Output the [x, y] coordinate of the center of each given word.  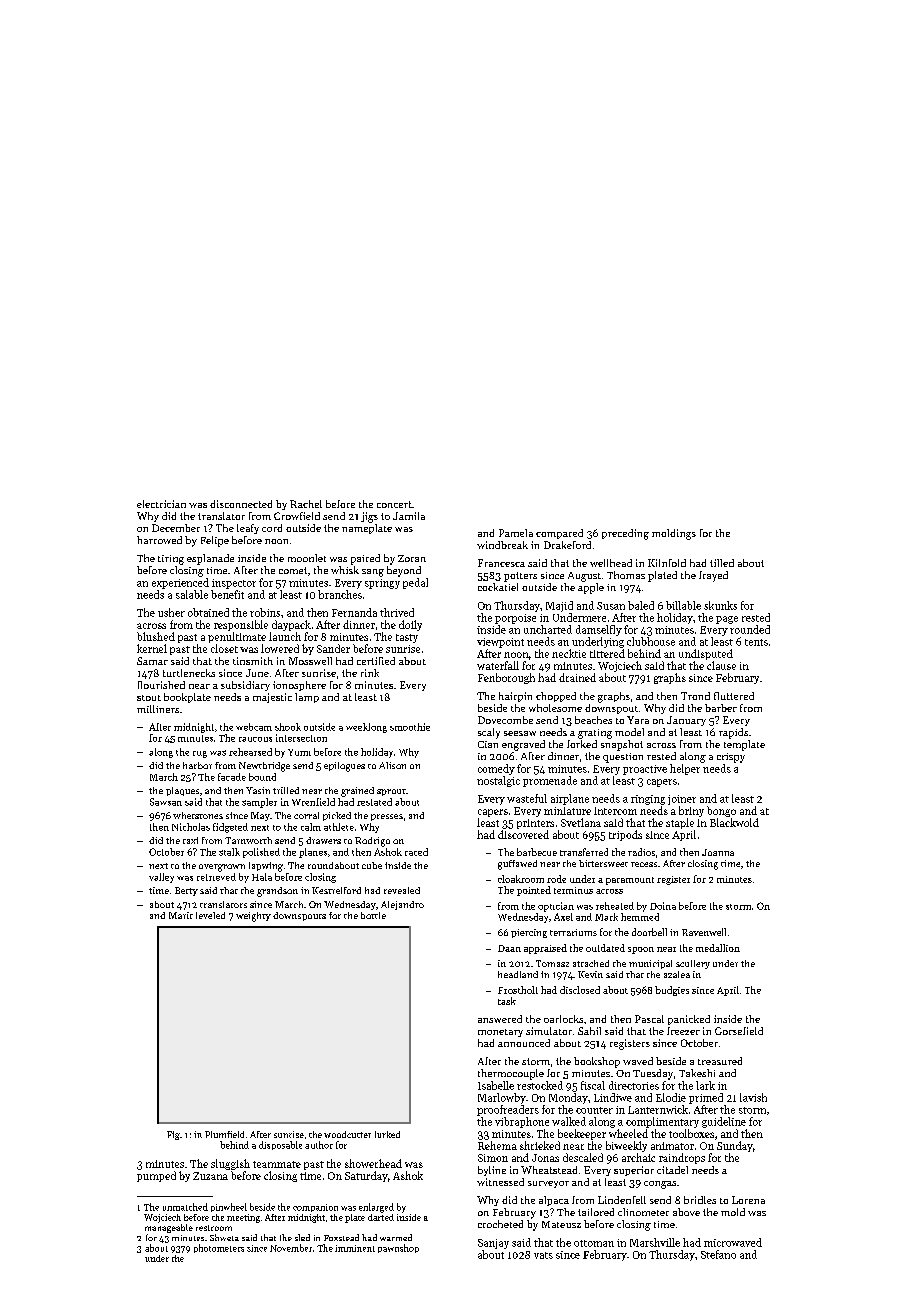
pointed [534, 891]
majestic [272, 698]
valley [161, 878]
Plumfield [224, 1134]
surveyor [548, 1184]
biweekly [626, 1146]
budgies [672, 991]
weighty [253, 917]
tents [756, 642]
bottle [373, 915]
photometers [219, 1248]
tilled [722, 563]
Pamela [516, 533]
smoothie [410, 727]
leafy [248, 529]
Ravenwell [704, 932]
